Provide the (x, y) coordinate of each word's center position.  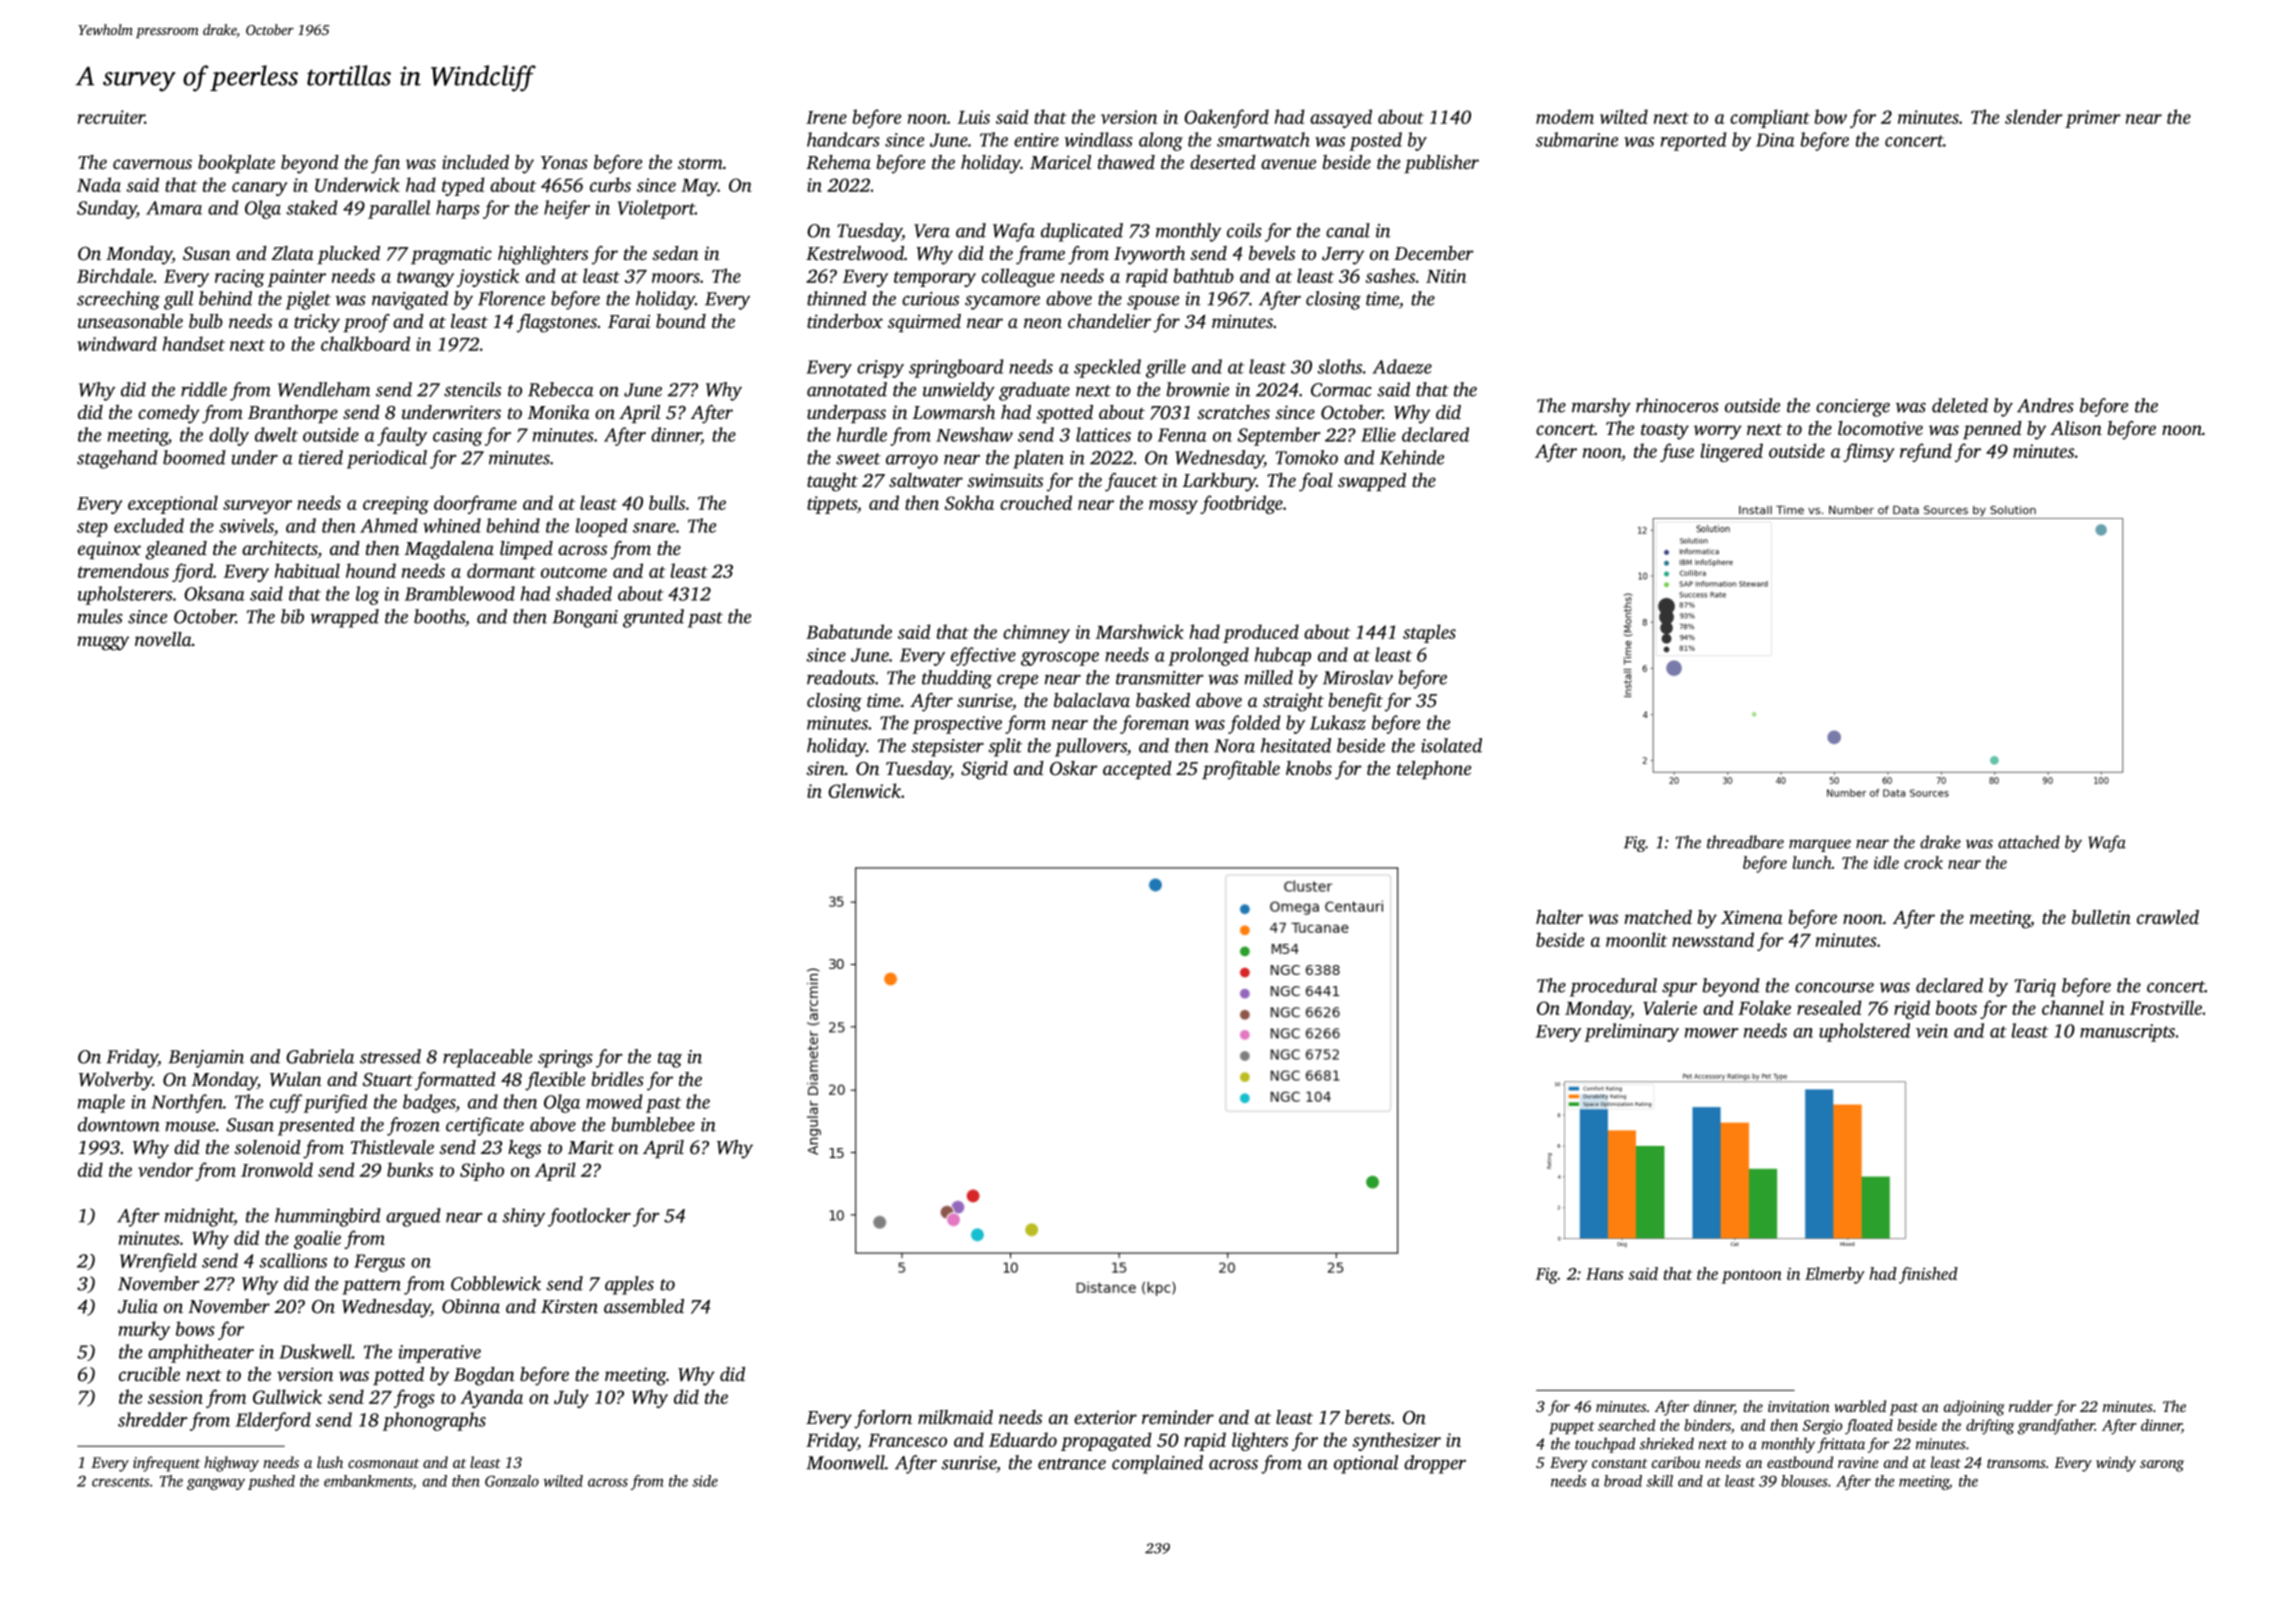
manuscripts (2127, 1033)
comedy (169, 414)
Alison (2076, 428)
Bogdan (484, 1376)
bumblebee (653, 1124)
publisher (1441, 164)
